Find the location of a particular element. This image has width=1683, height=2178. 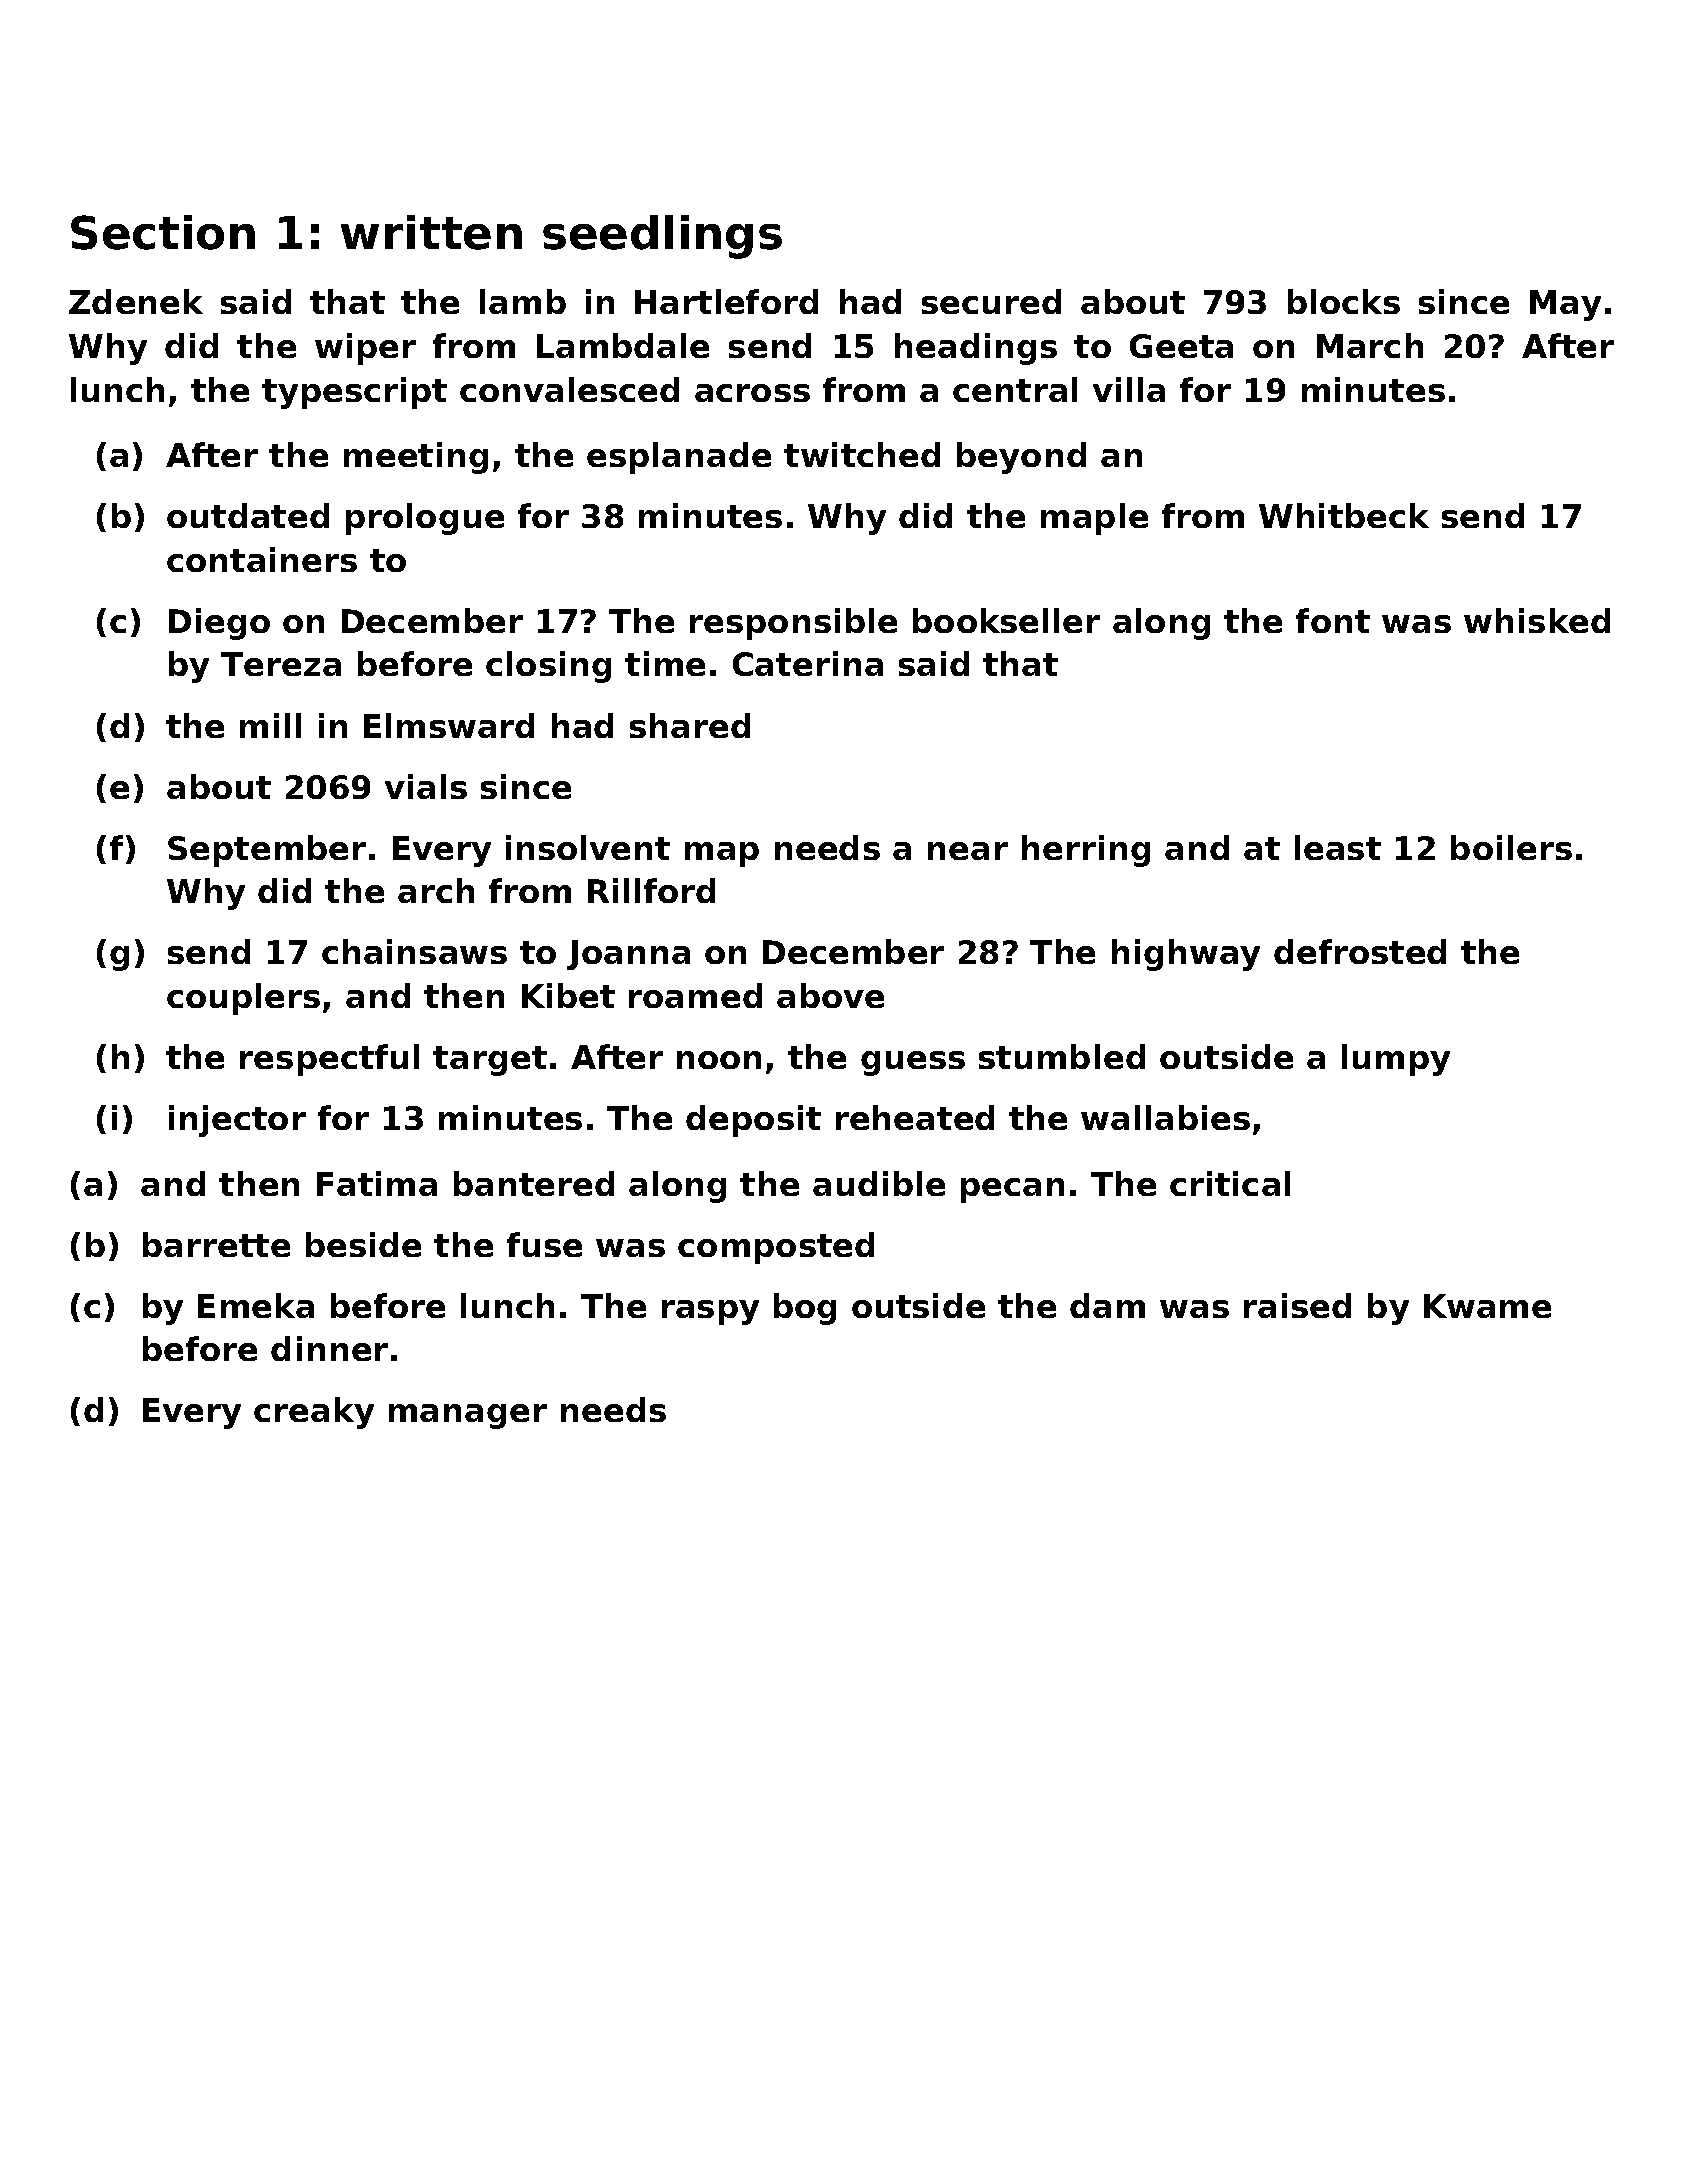

Section is located at coordinates (163, 232).
